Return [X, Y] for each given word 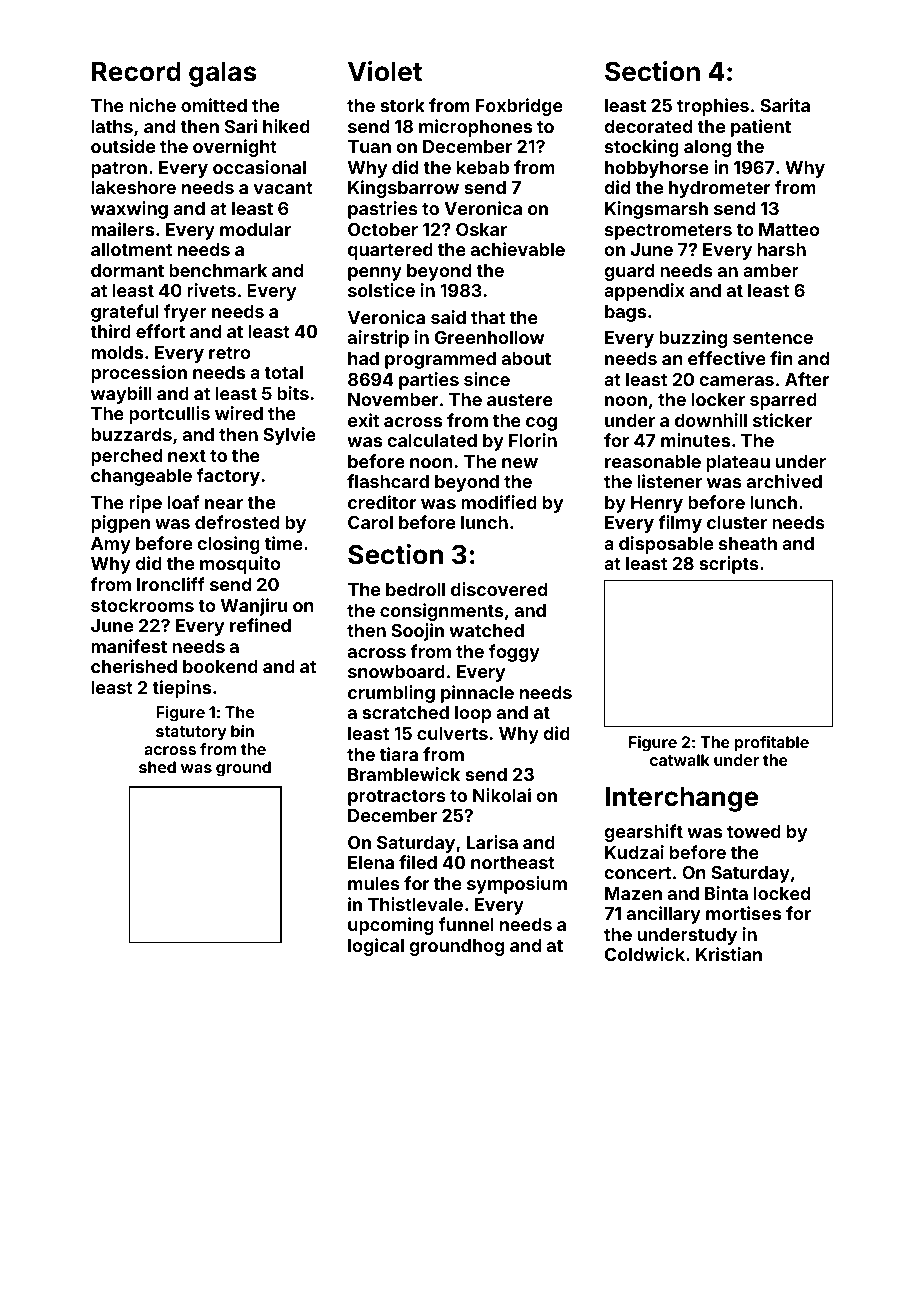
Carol [370, 522]
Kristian [729, 954]
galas [222, 74]
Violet [385, 71]
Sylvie [289, 436]
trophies [713, 107]
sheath [748, 543]
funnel [466, 924]
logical [376, 947]
